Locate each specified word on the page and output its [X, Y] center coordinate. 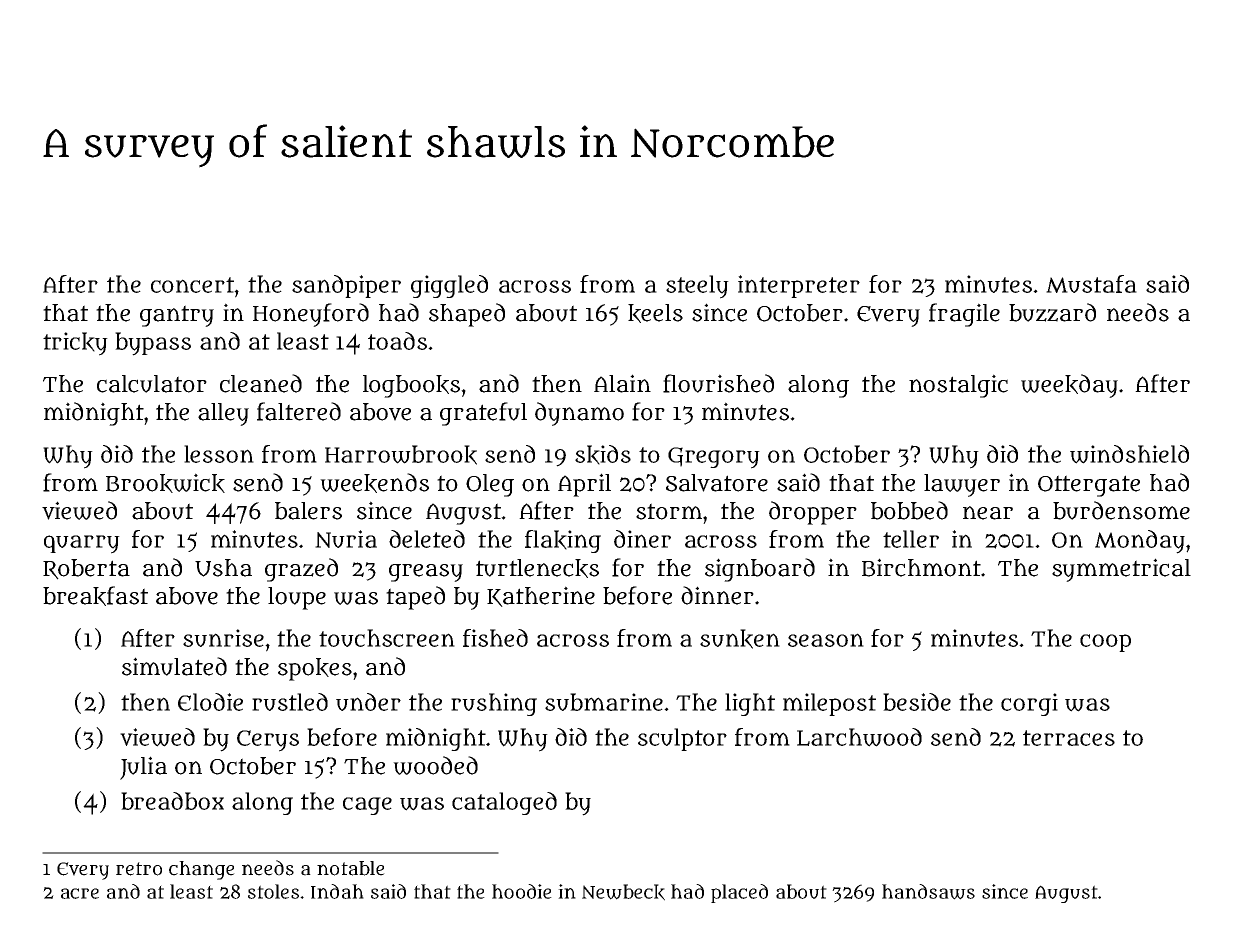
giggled [449, 286]
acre [80, 893]
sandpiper [346, 286]
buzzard [1052, 312]
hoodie [522, 891]
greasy [426, 573]
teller [911, 539]
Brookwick [165, 483]
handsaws [928, 892]
